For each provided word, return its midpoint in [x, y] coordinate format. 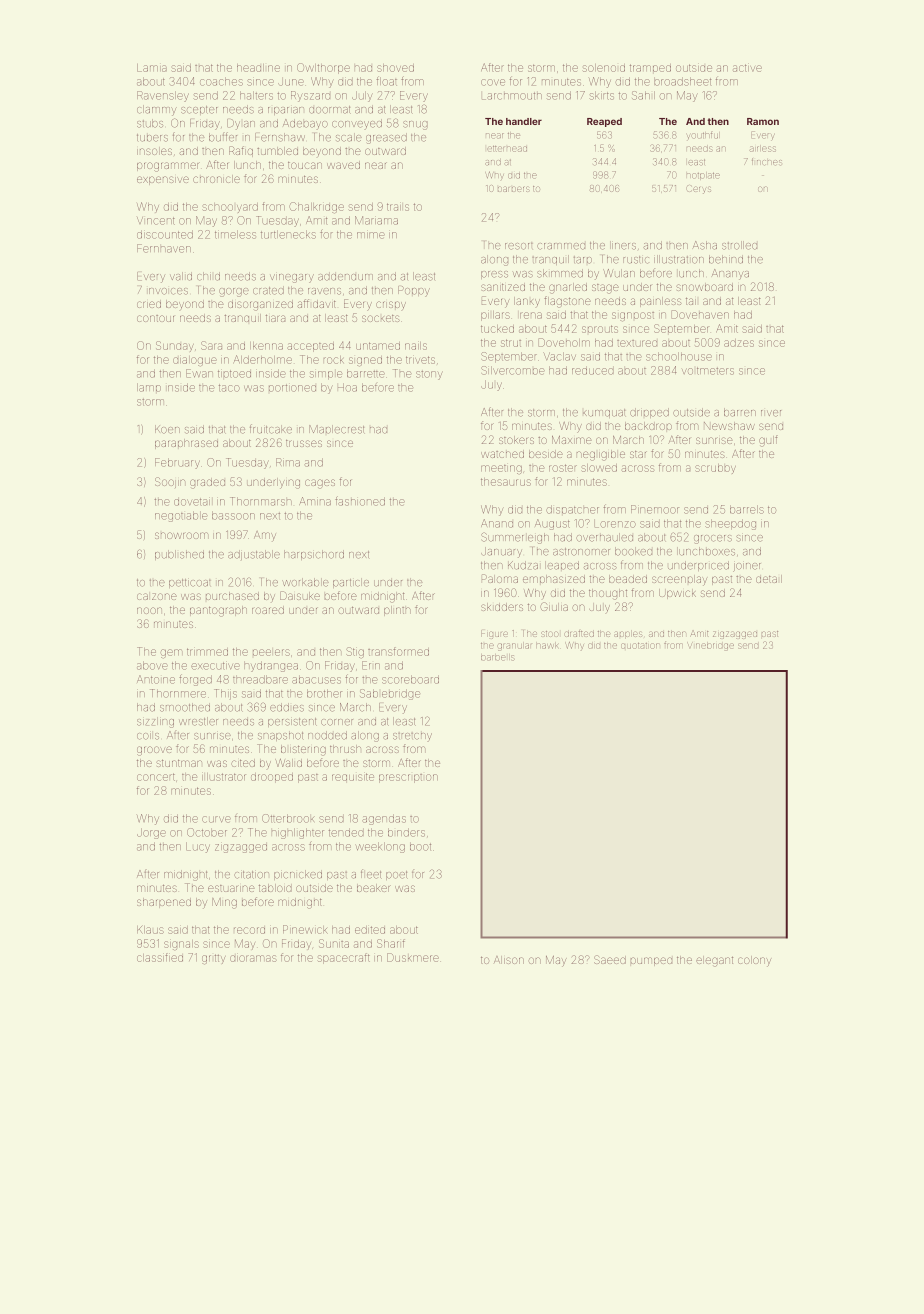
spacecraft [344, 958]
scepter [199, 110]
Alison [509, 960]
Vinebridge [710, 645]
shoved [395, 68]
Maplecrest [336, 429]
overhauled [604, 537]
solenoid [604, 68]
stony [429, 375]
